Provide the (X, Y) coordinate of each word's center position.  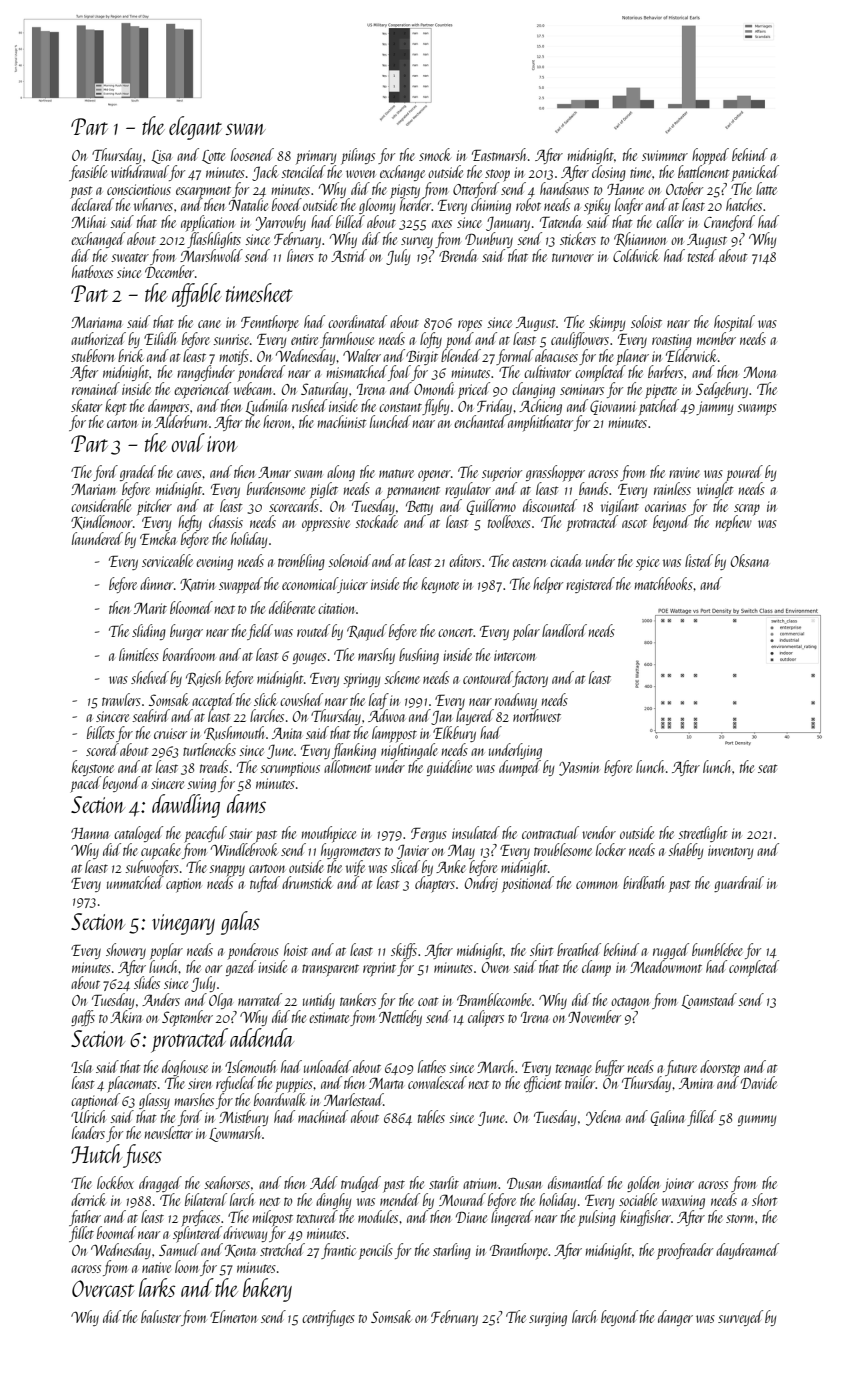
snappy (227, 871)
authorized (98, 338)
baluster (161, 1316)
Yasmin (579, 769)
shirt (542, 949)
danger (675, 1318)
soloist (646, 321)
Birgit (422, 358)
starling (452, 1251)
